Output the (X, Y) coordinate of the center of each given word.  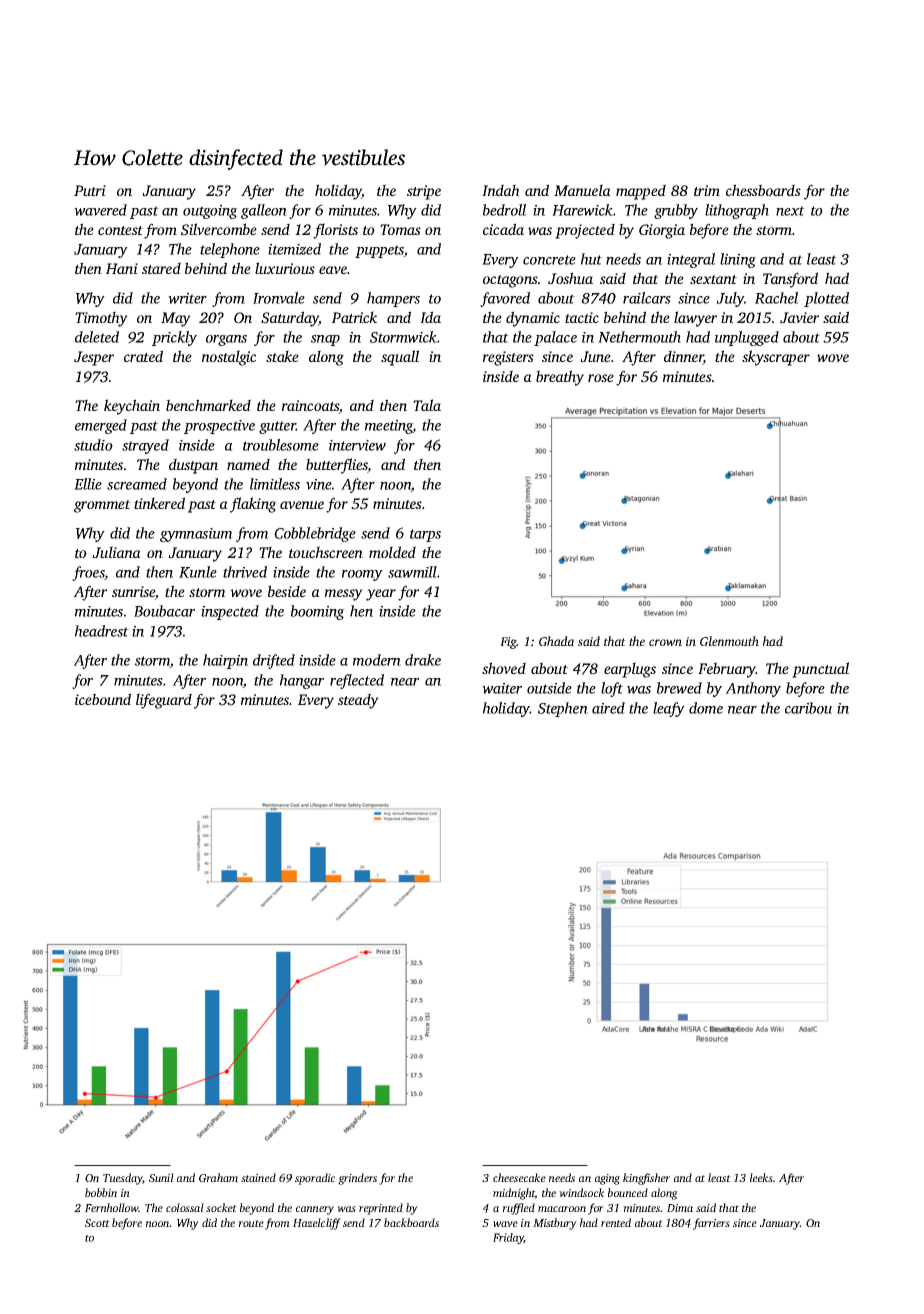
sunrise (133, 593)
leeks (761, 1177)
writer (187, 298)
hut (591, 259)
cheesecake (519, 1177)
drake (423, 660)
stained (258, 1177)
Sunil (161, 1177)
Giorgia (662, 231)
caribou (808, 708)
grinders (357, 1179)
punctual (820, 670)
